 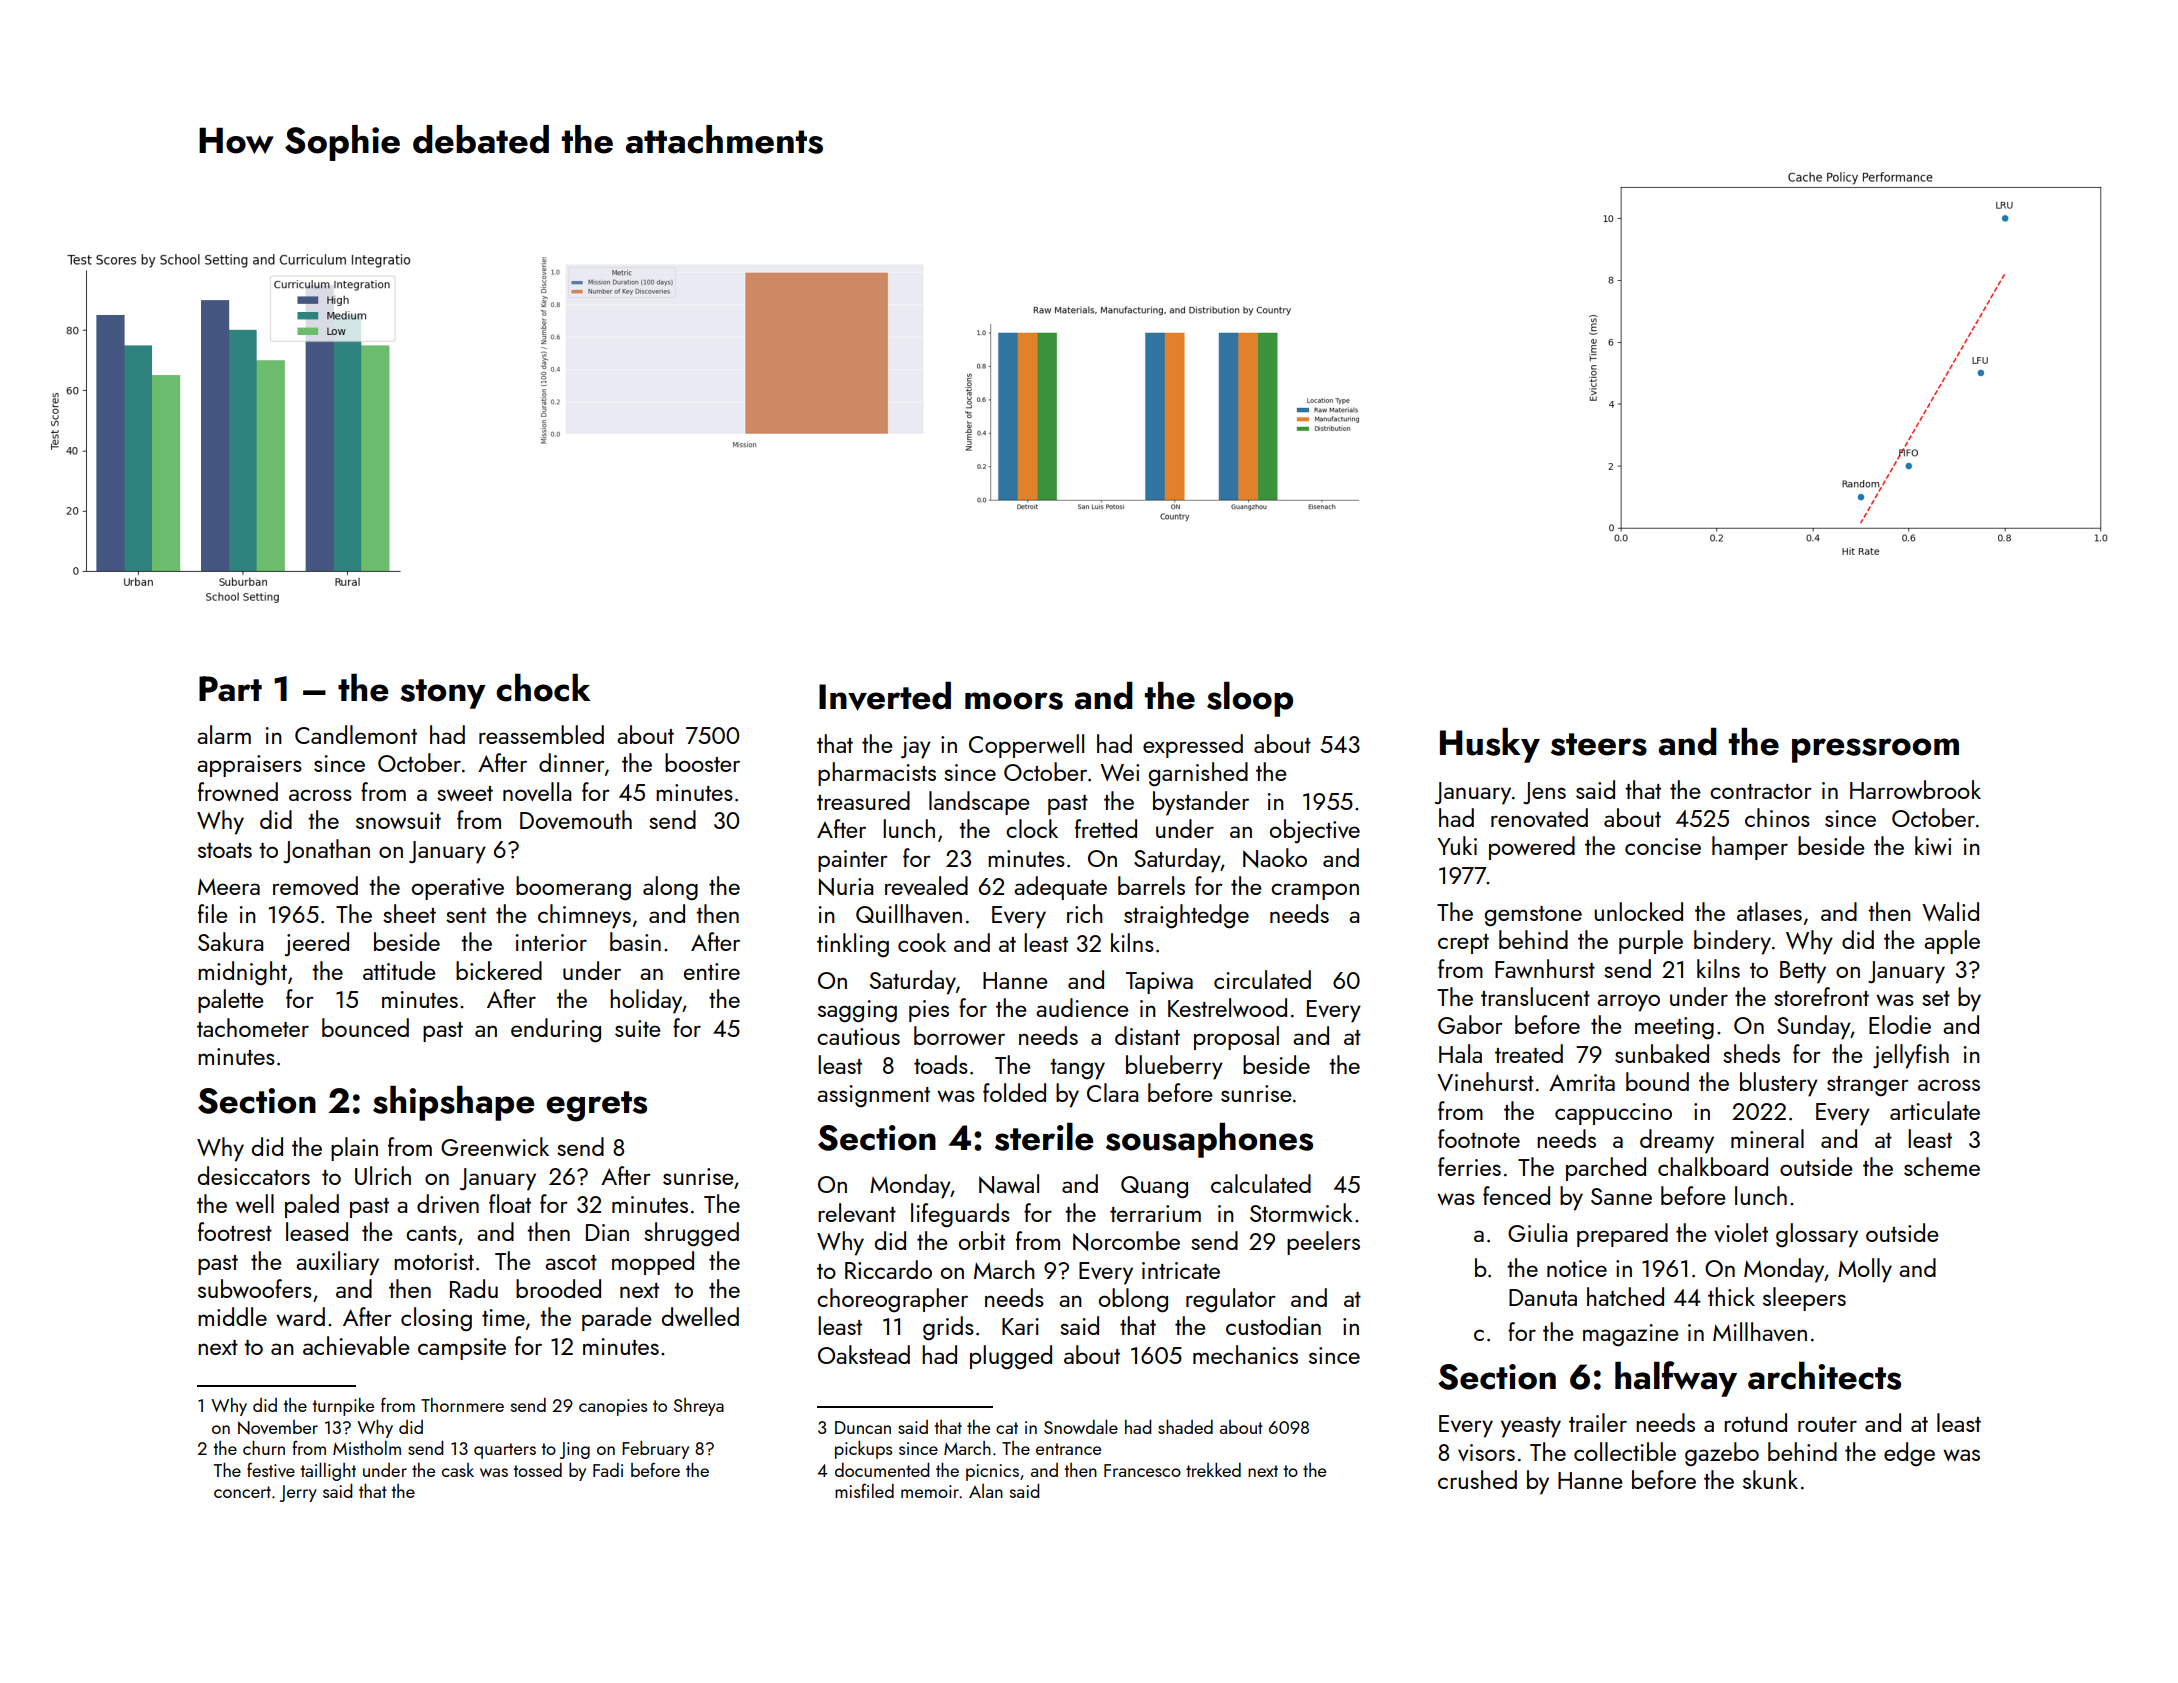 I want to click on sloop, so click(x=1250, y=699).
